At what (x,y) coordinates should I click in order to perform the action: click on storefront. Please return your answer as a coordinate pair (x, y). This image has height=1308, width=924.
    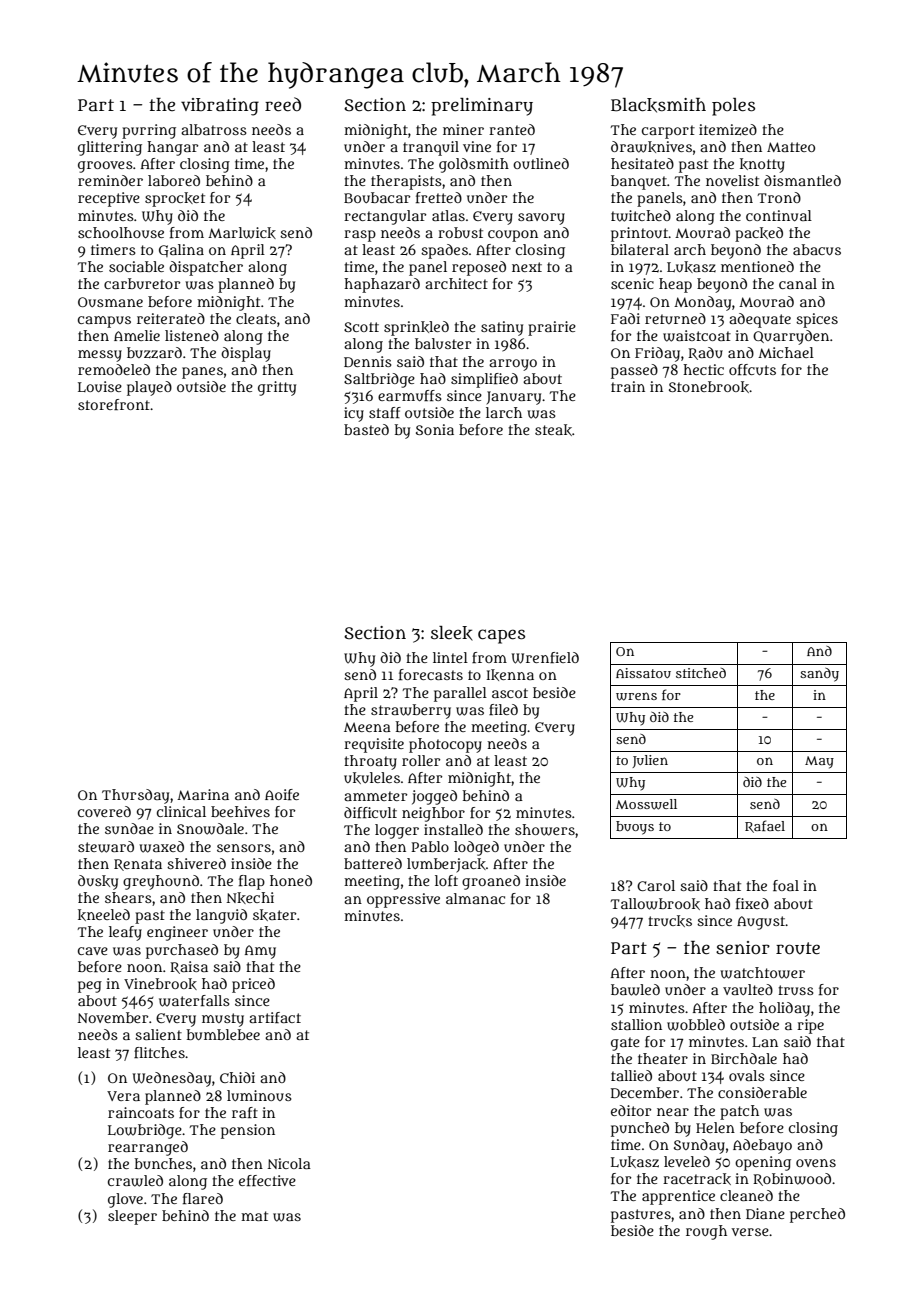
    Looking at the image, I should click on (114, 404).
